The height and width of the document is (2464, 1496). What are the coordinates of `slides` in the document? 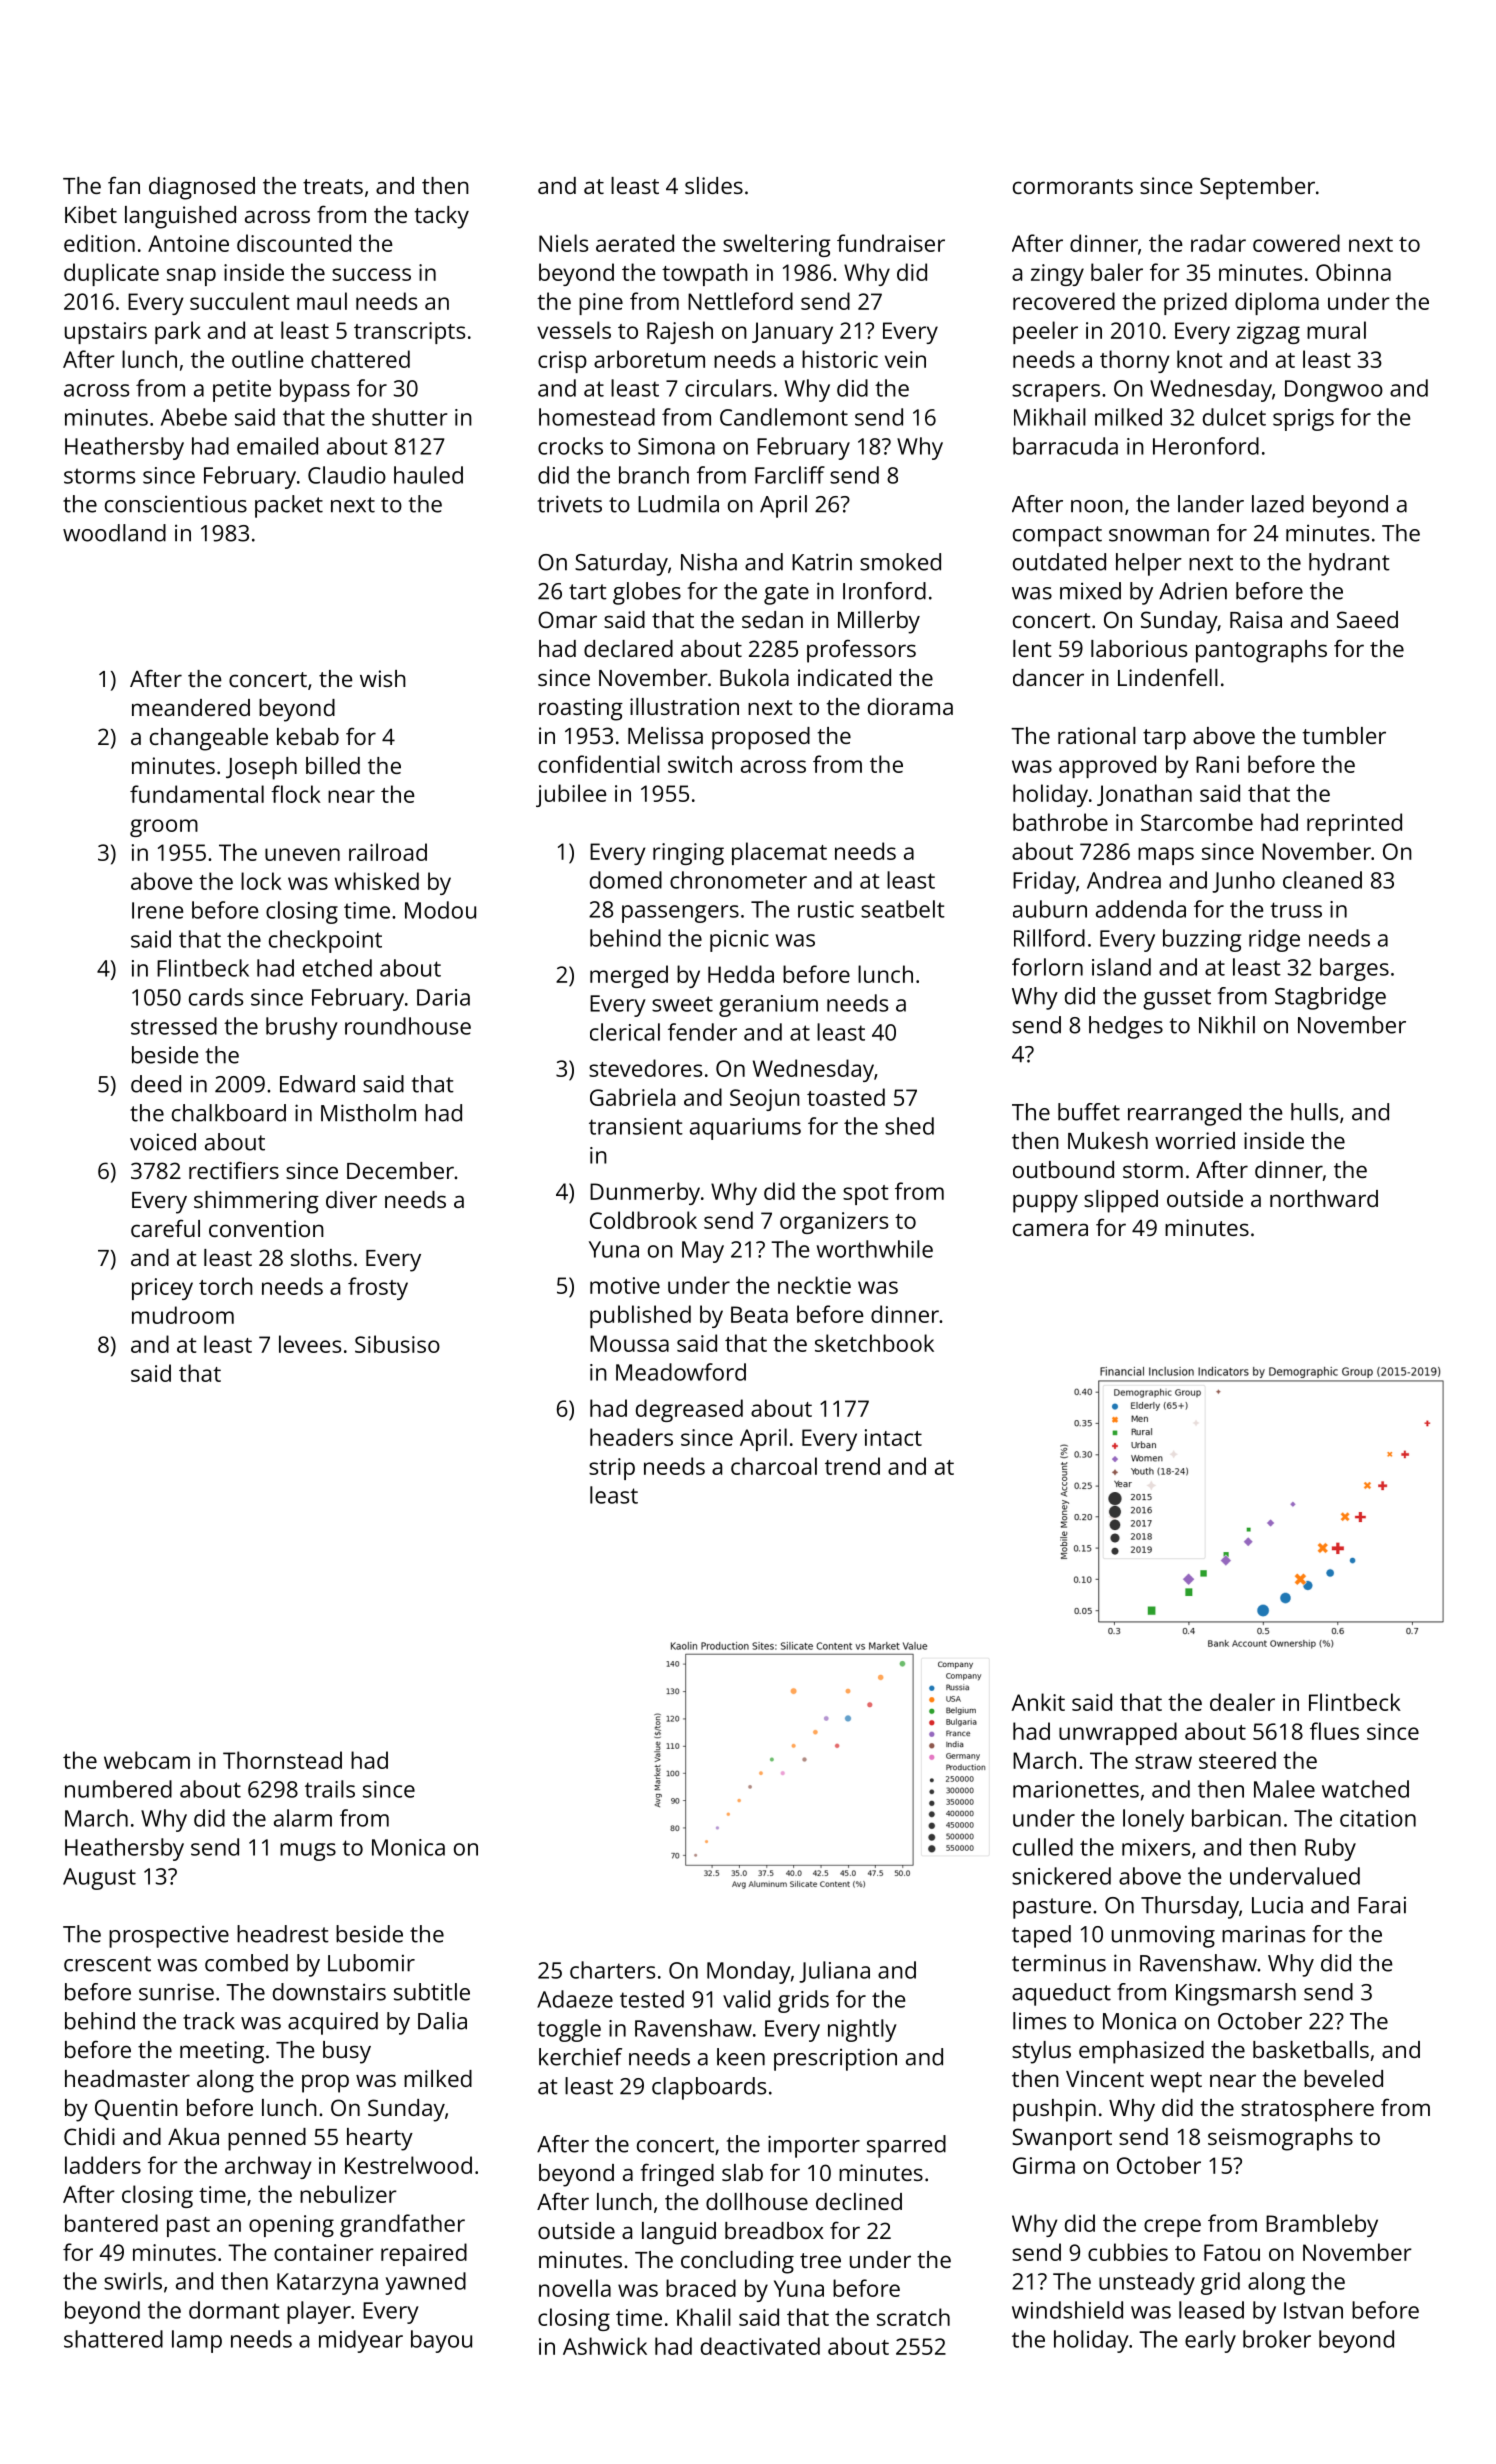 It's located at (714, 185).
